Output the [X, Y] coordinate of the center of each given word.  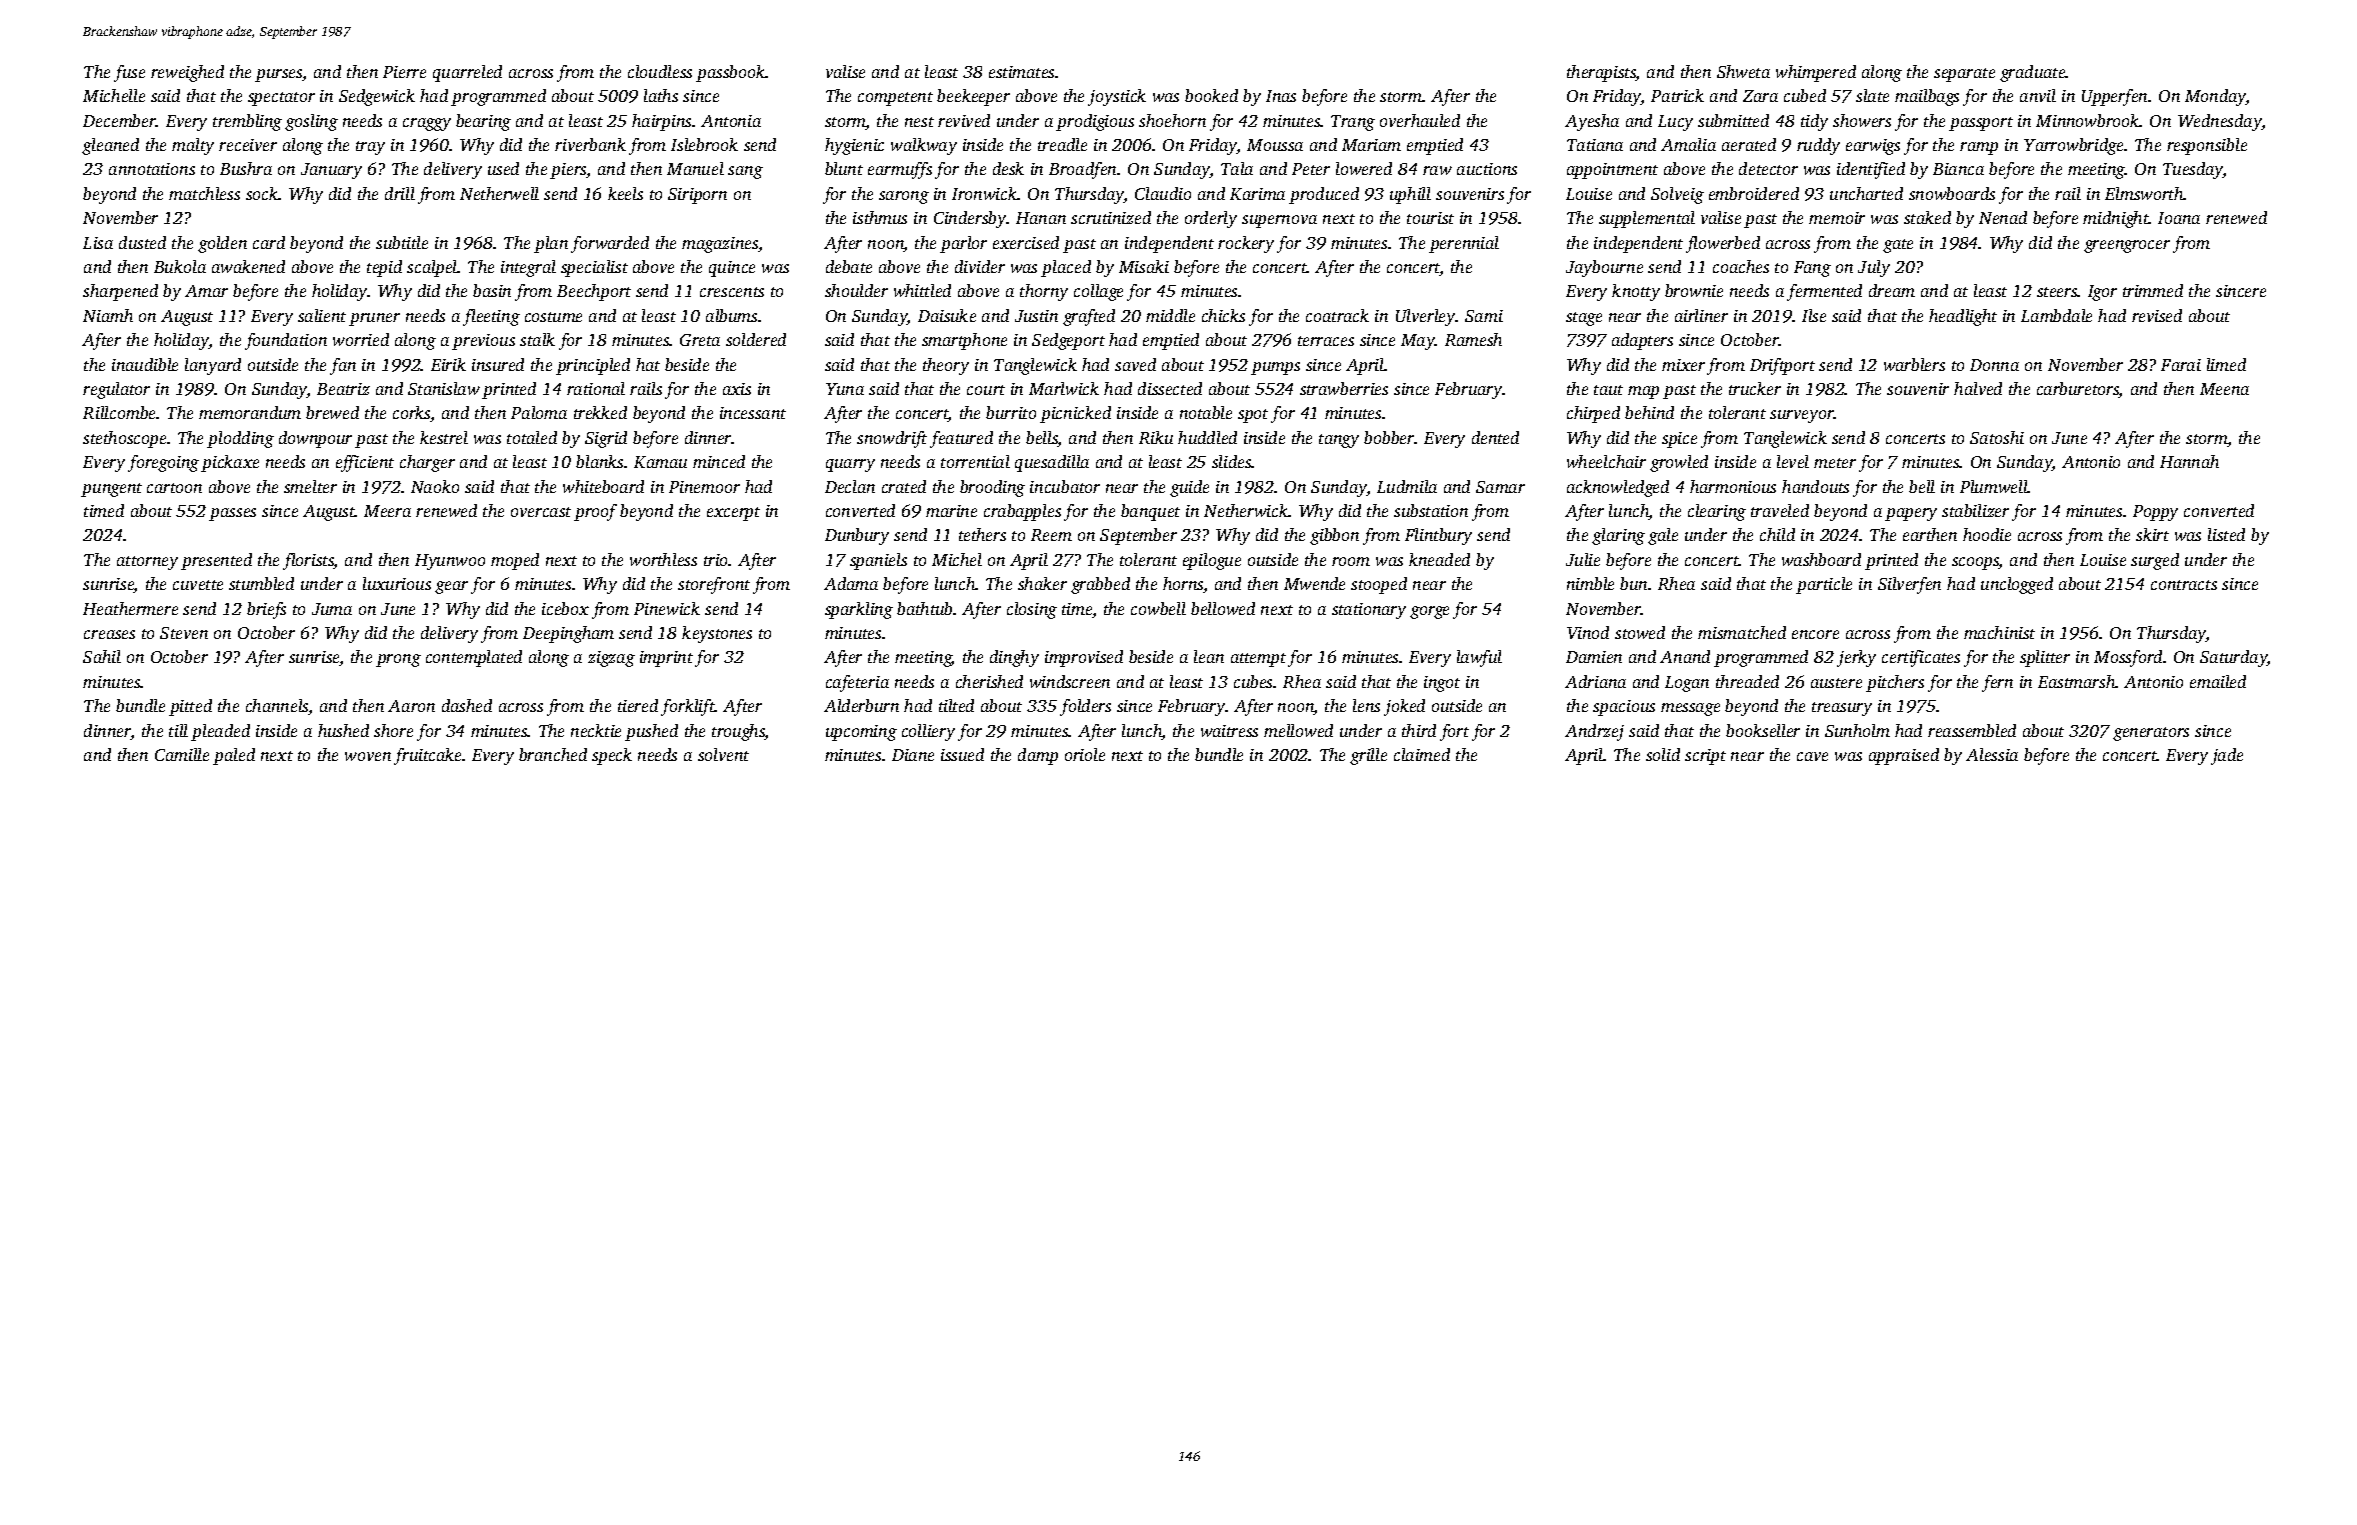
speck [612, 756]
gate [1898, 246]
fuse [129, 73]
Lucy [1675, 123]
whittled [922, 290]
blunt [844, 168]
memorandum [250, 412]
